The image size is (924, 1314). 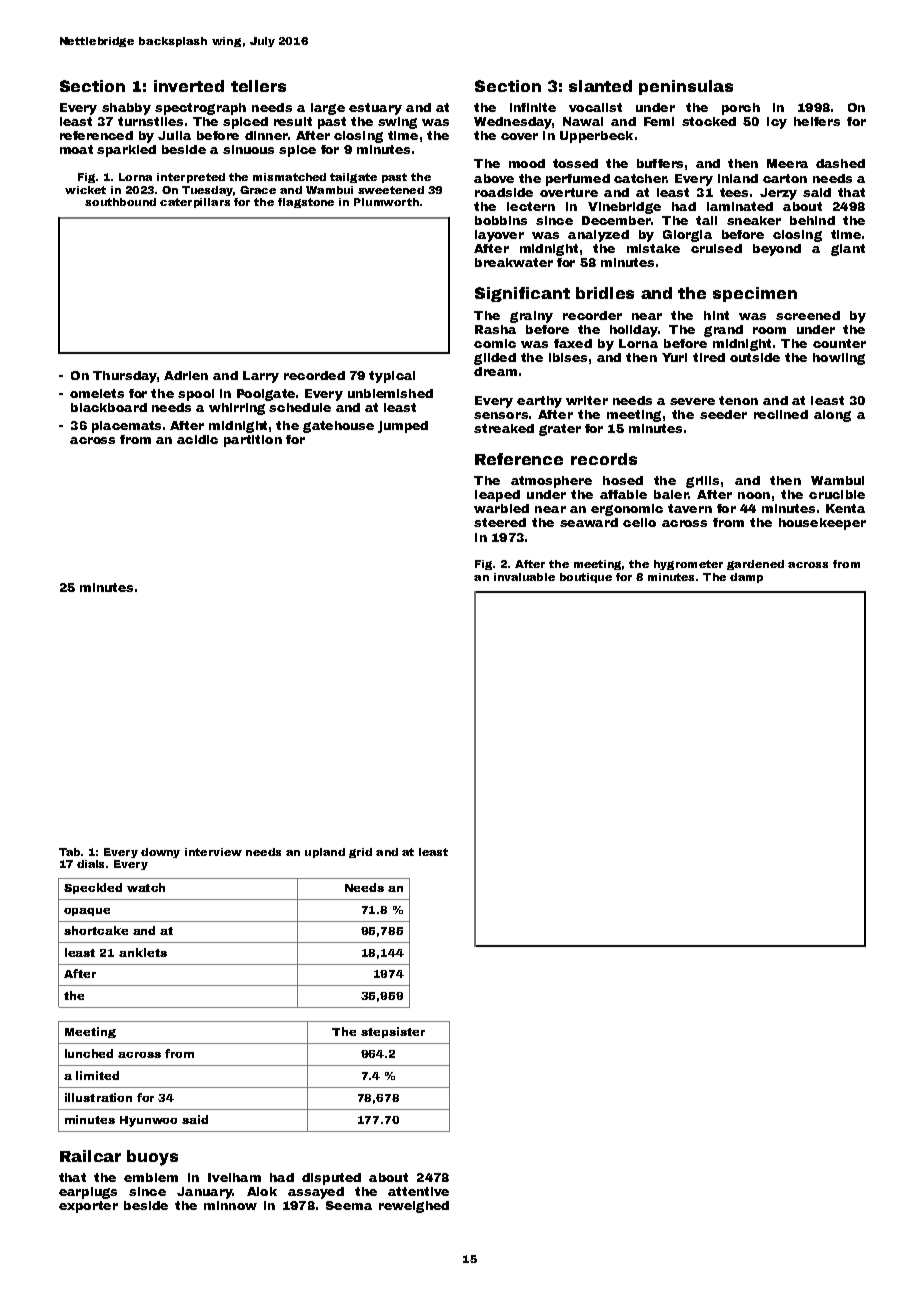 What do you see at coordinates (746, 578) in the screenshot?
I see `damp` at bounding box center [746, 578].
